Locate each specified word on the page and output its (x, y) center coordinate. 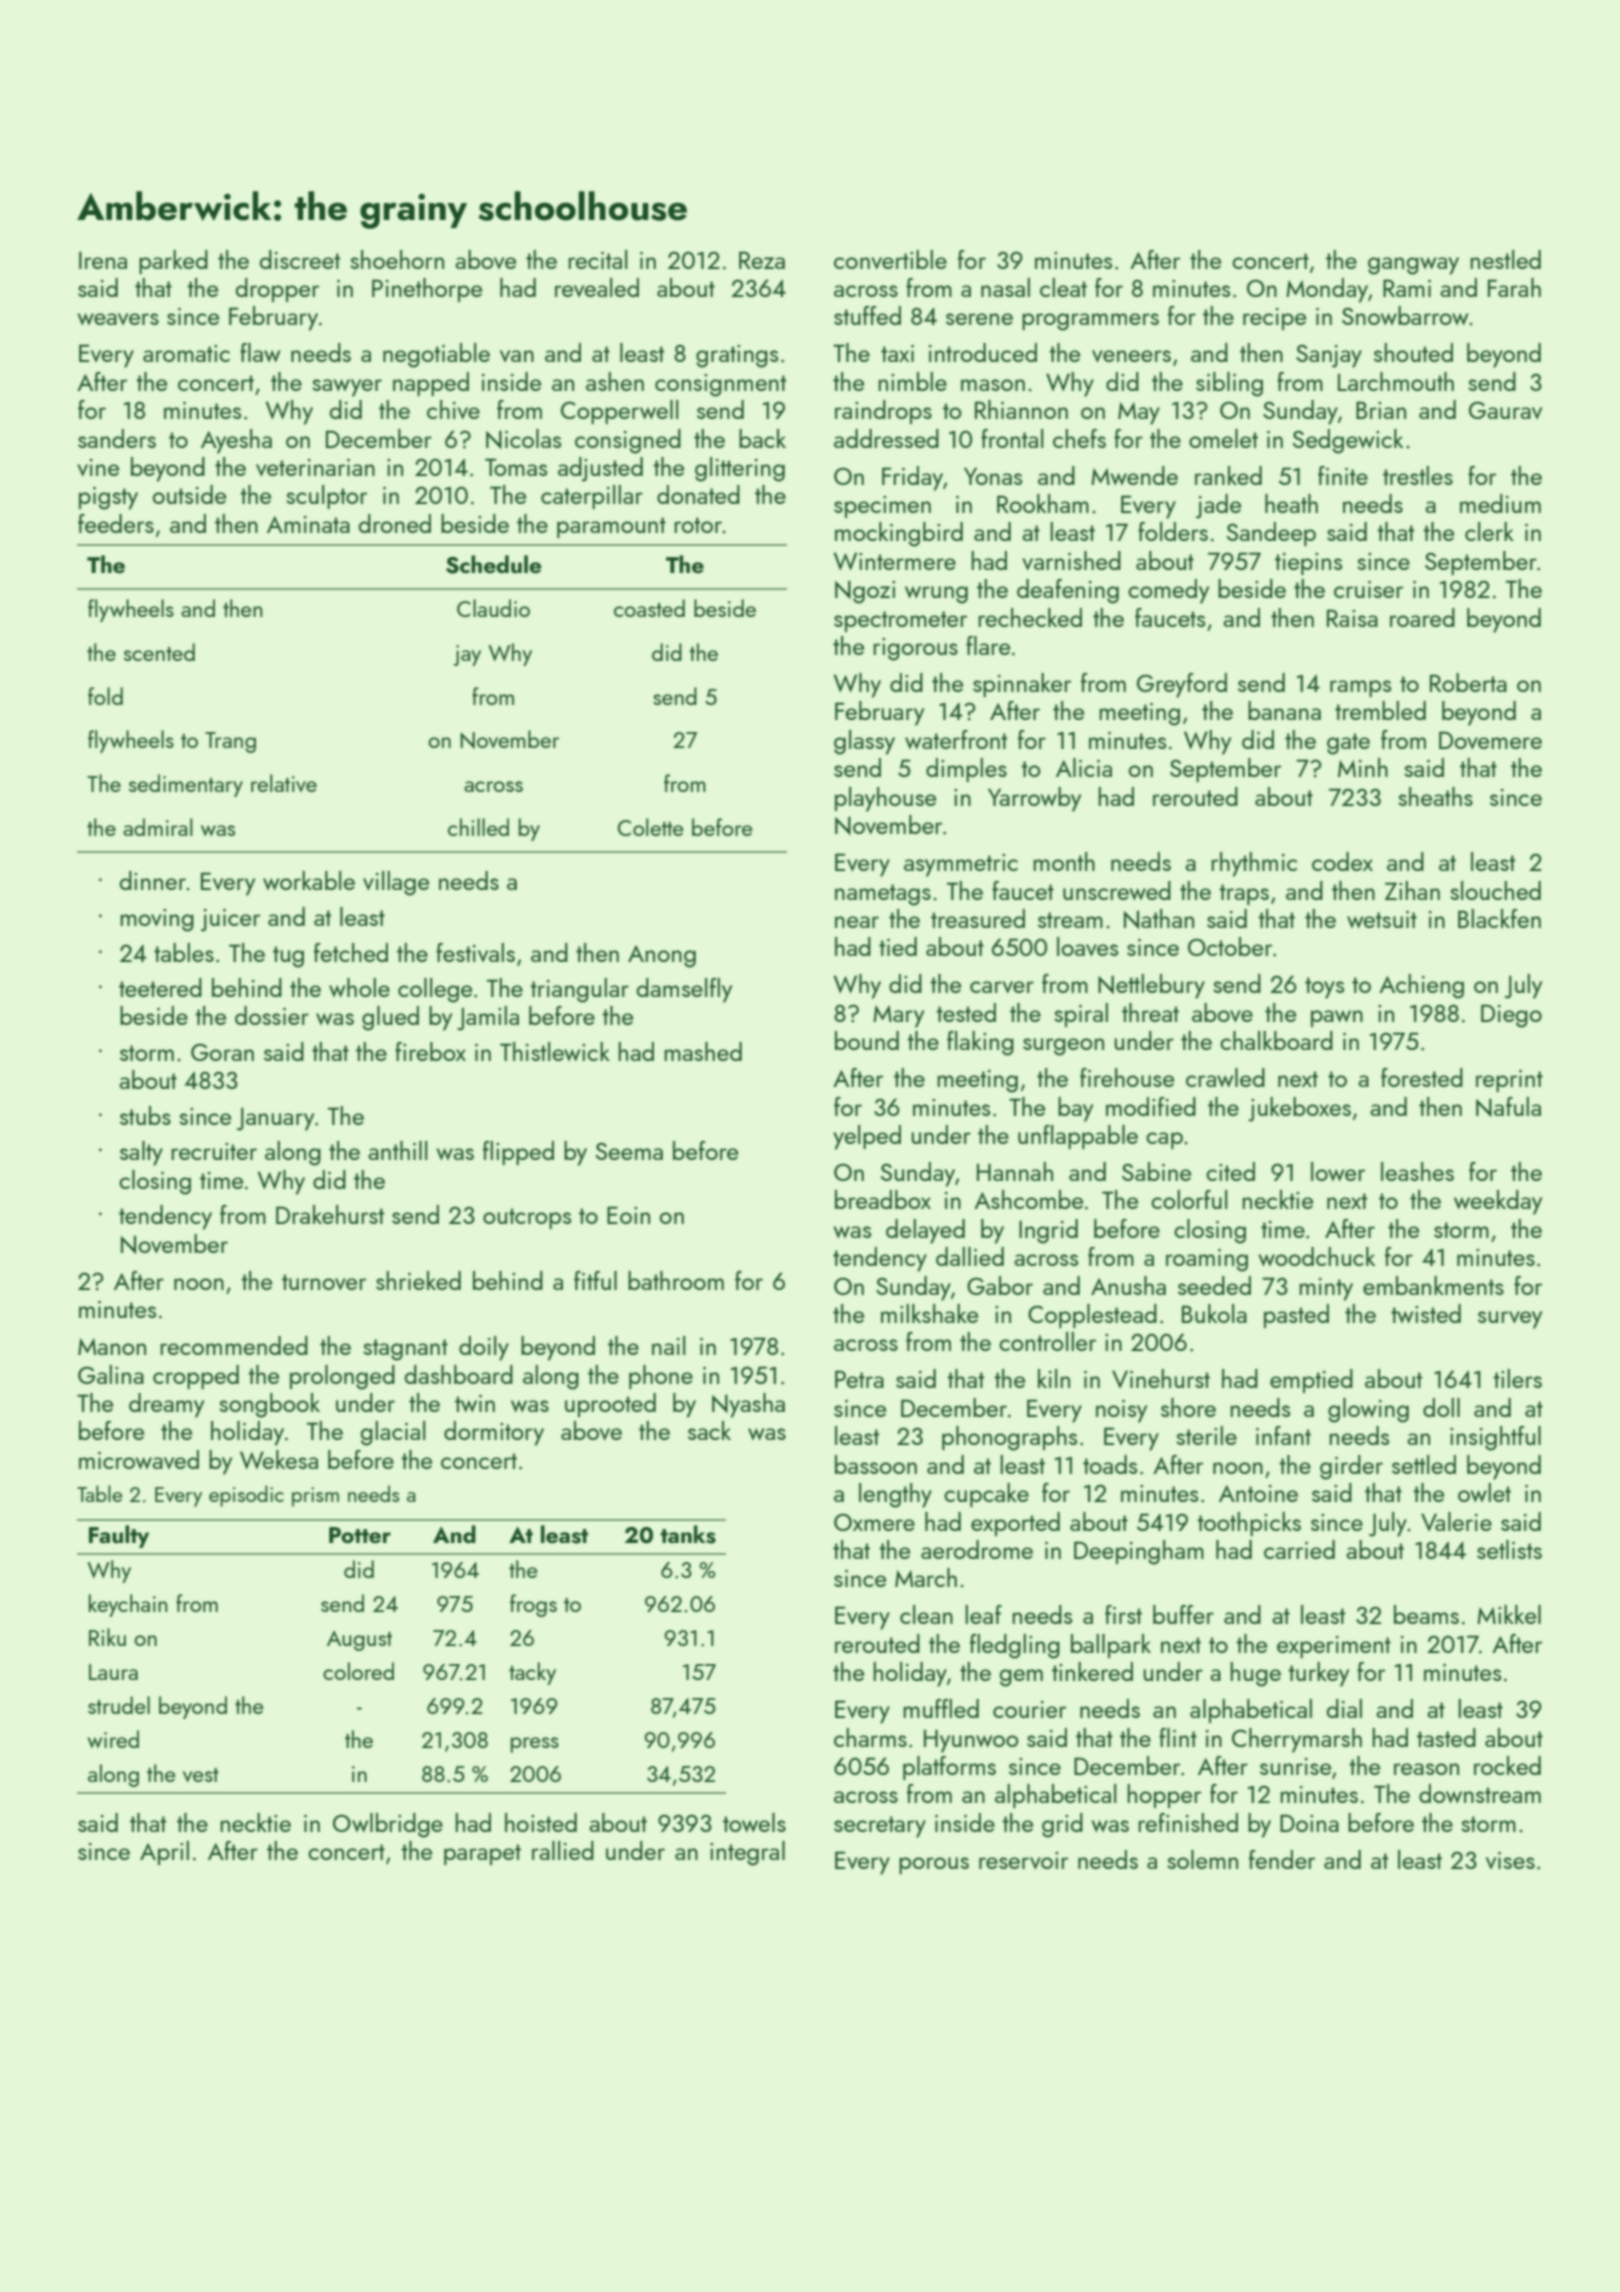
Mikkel (1509, 1614)
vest (201, 1775)
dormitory (494, 1433)
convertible (890, 259)
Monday (1327, 290)
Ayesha (236, 441)
